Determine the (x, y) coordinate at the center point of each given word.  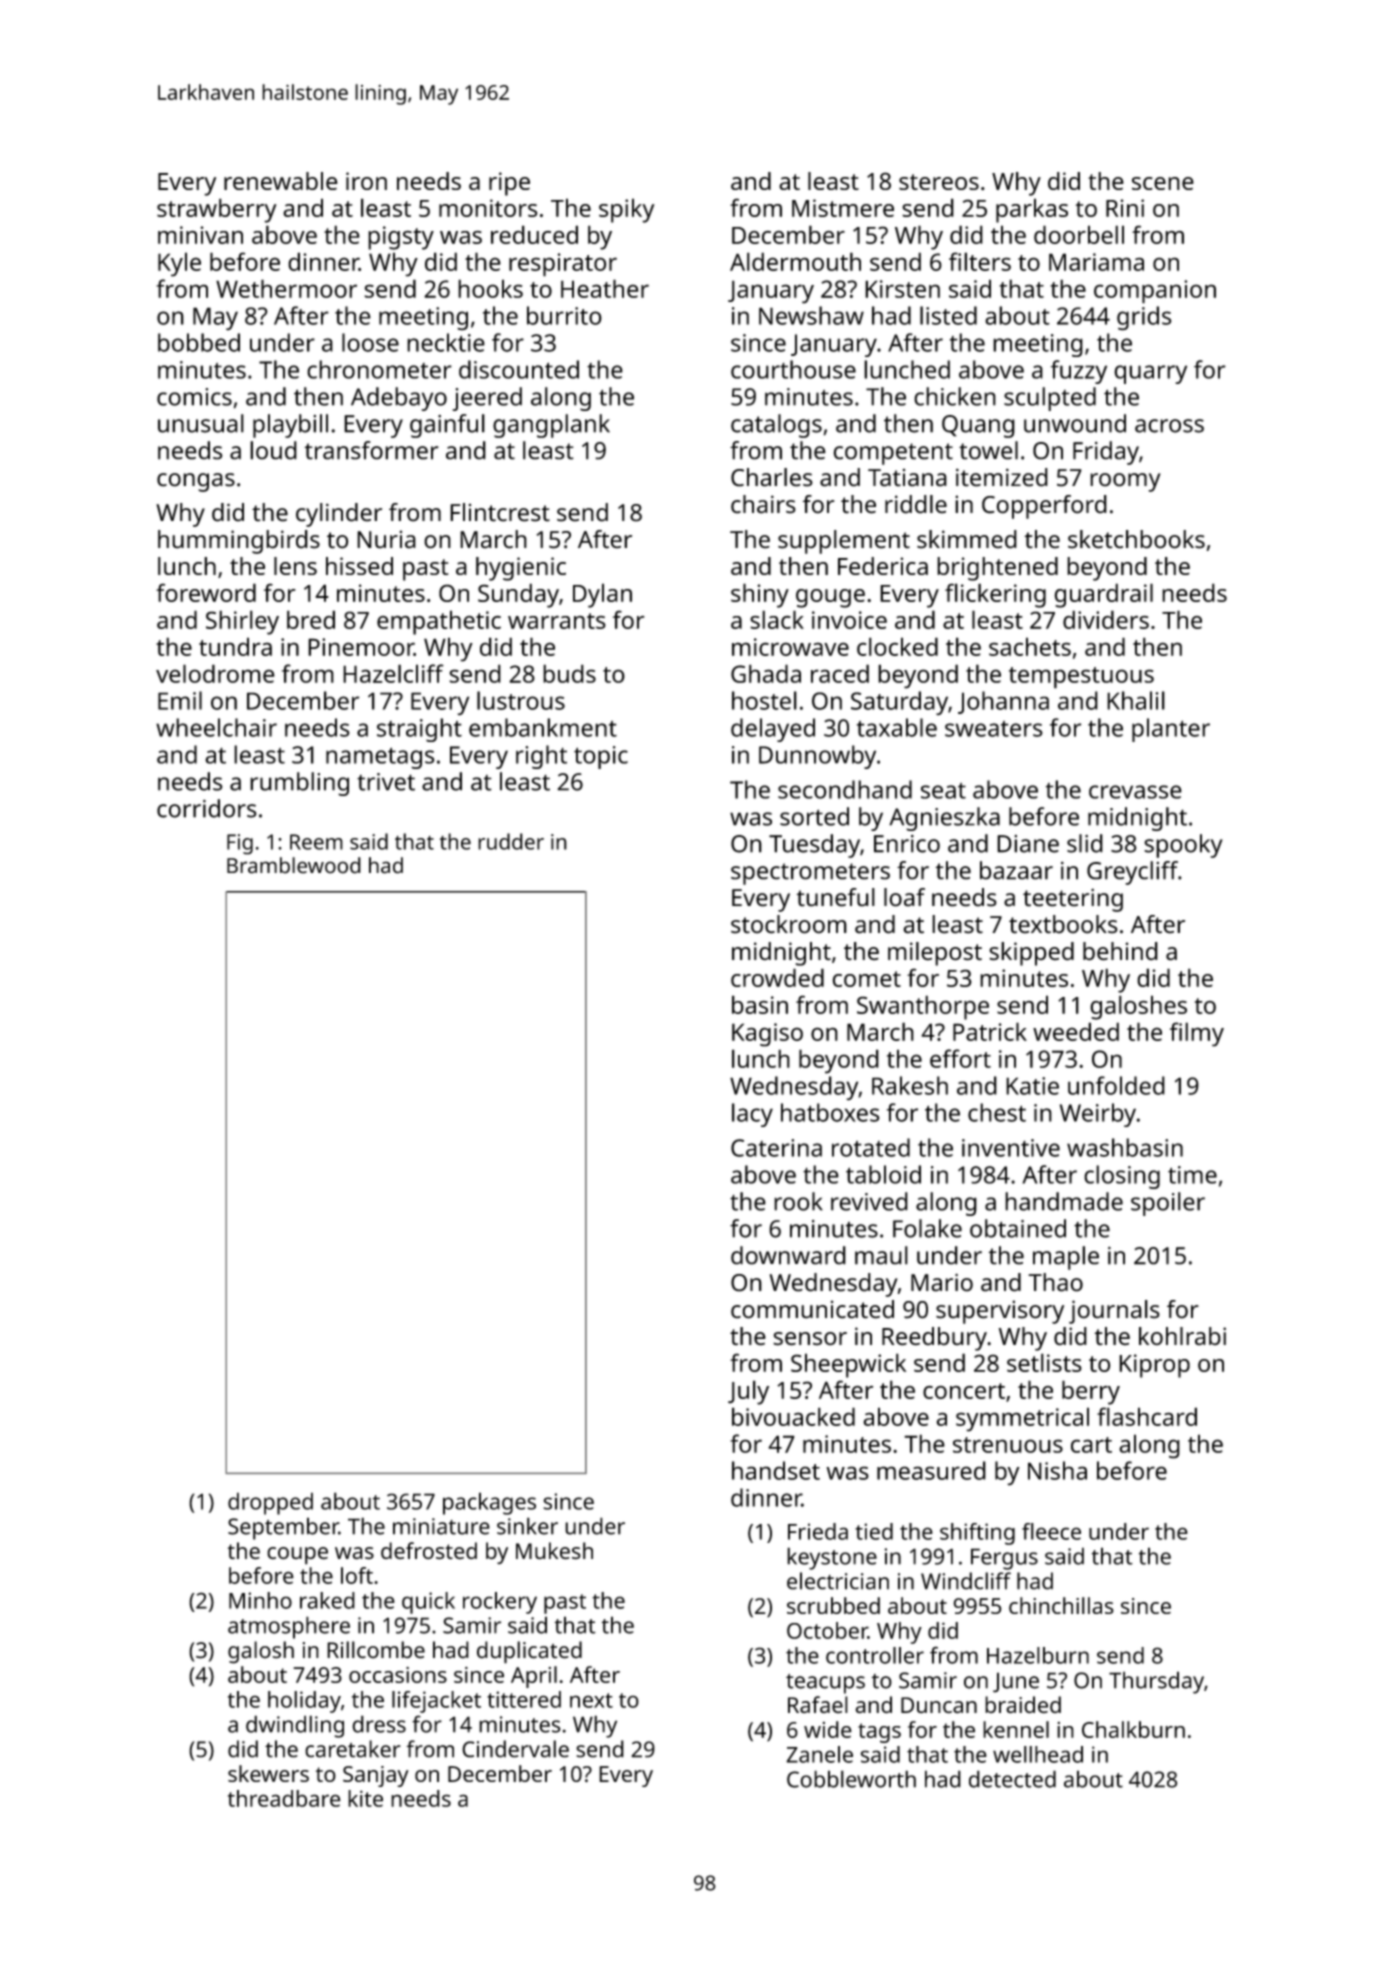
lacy (752, 1115)
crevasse (1135, 792)
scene (1163, 183)
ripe (509, 184)
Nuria (386, 539)
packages (489, 1503)
